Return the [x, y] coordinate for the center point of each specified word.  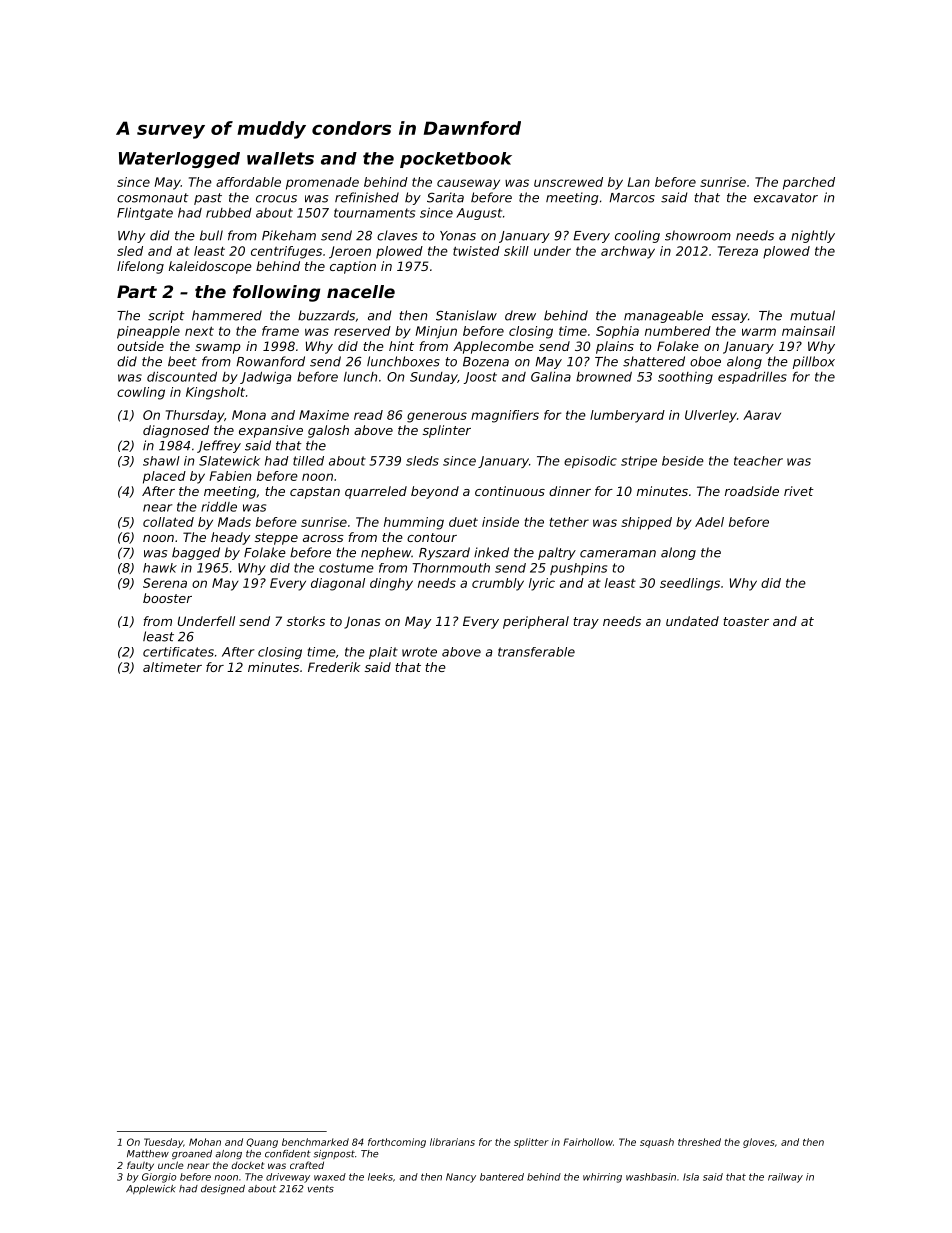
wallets [280, 158]
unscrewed [568, 182]
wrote [419, 652]
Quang [262, 1143]
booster [167, 598]
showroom [698, 235]
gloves [759, 1143]
